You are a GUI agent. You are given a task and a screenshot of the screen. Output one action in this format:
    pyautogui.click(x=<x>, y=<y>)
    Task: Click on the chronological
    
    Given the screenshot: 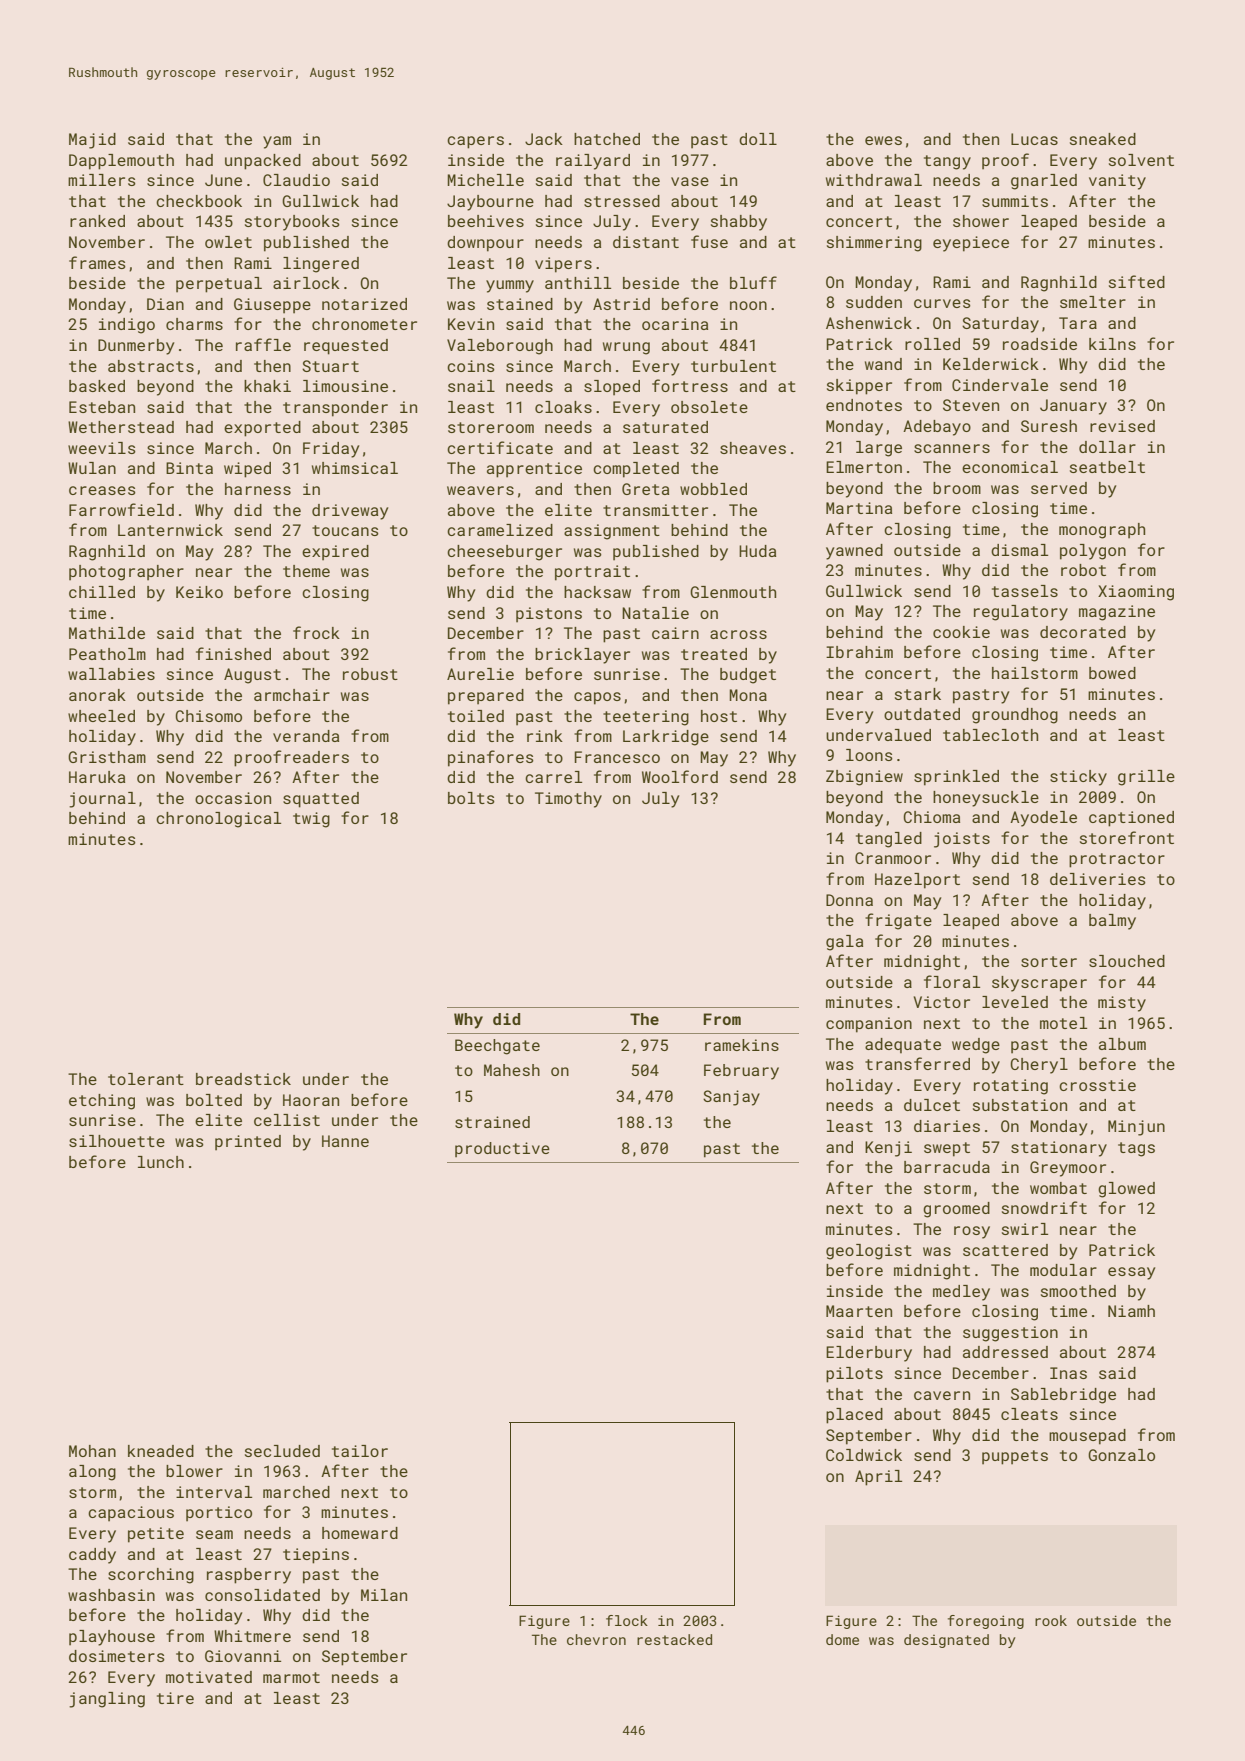 What is the action you would take?
    pyautogui.click(x=218, y=820)
